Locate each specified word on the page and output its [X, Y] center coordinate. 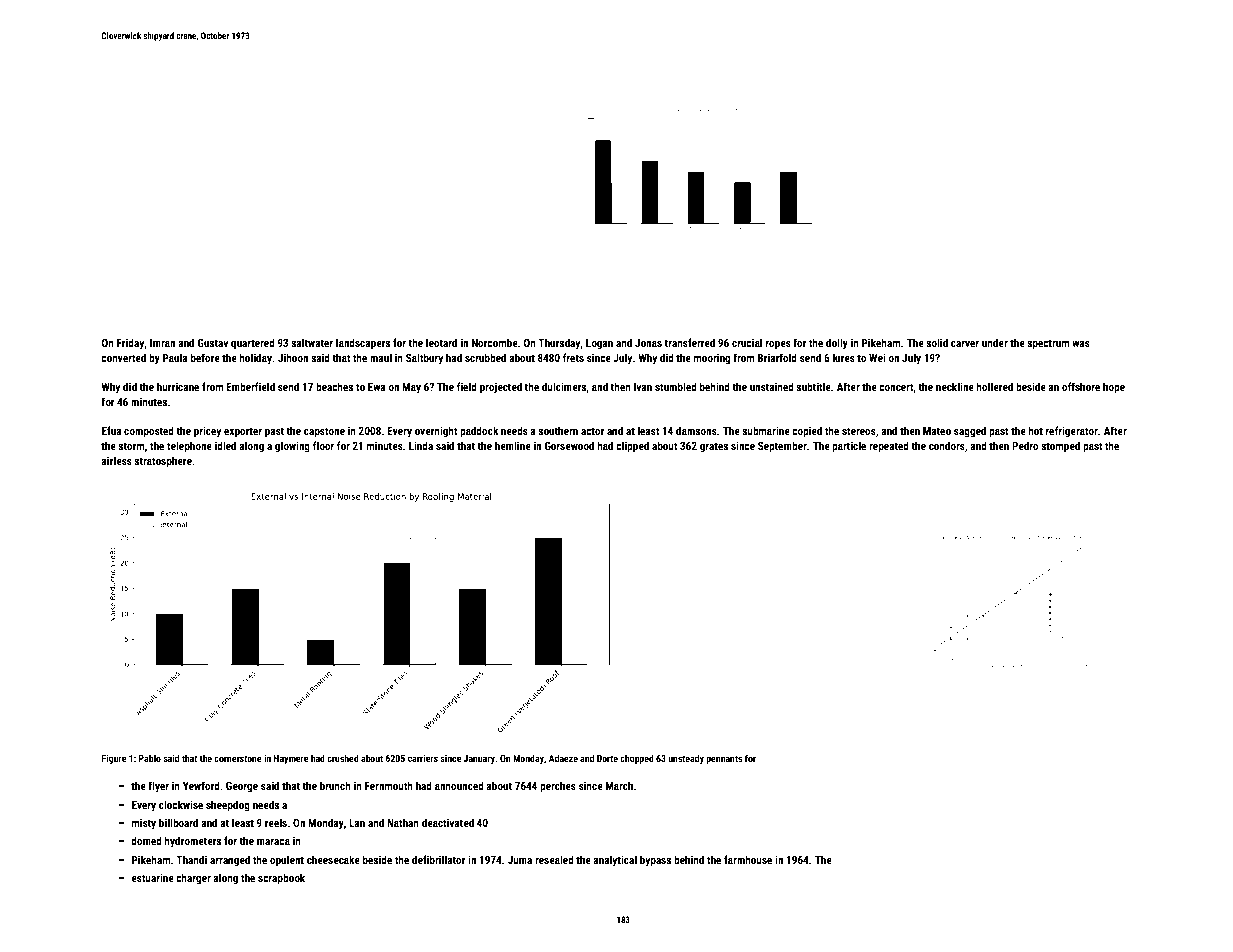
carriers [423, 758]
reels [276, 822]
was [1081, 344]
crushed [343, 758]
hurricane [178, 386]
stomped [1060, 446]
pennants [724, 759]
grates [714, 447]
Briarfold [777, 357]
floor [323, 445]
